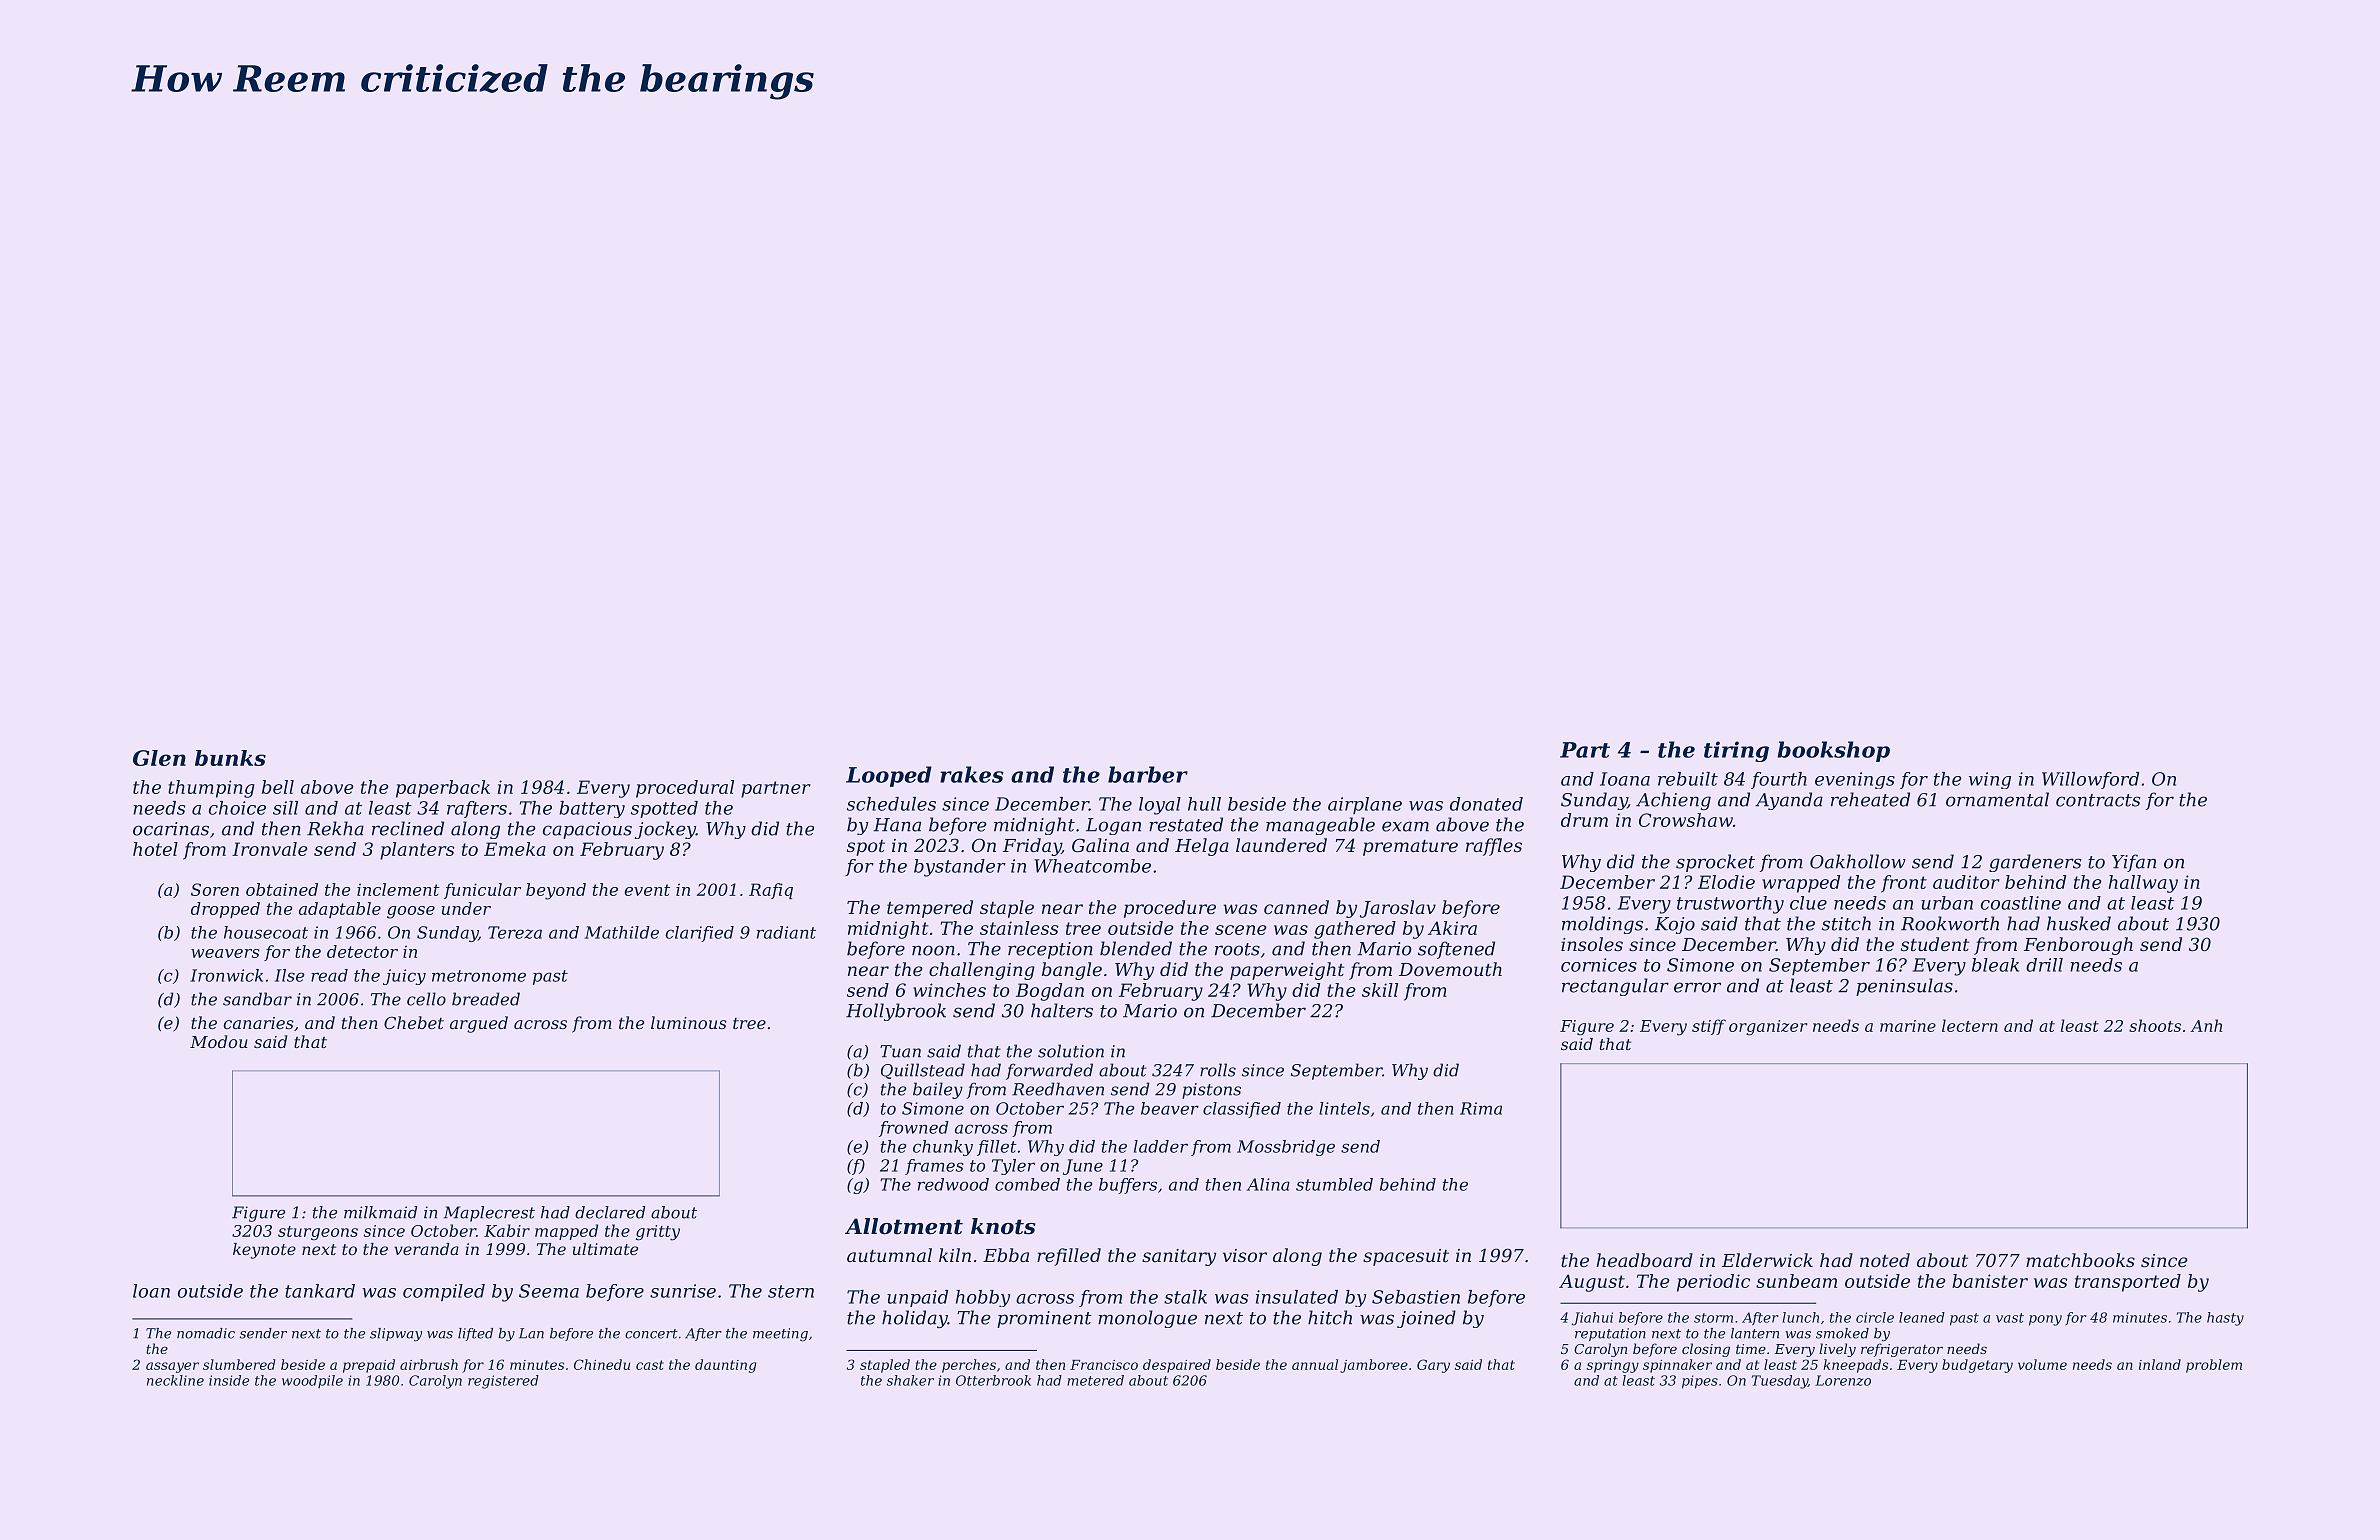  What do you see at coordinates (396, 1335) in the screenshot?
I see `slipway` at bounding box center [396, 1335].
